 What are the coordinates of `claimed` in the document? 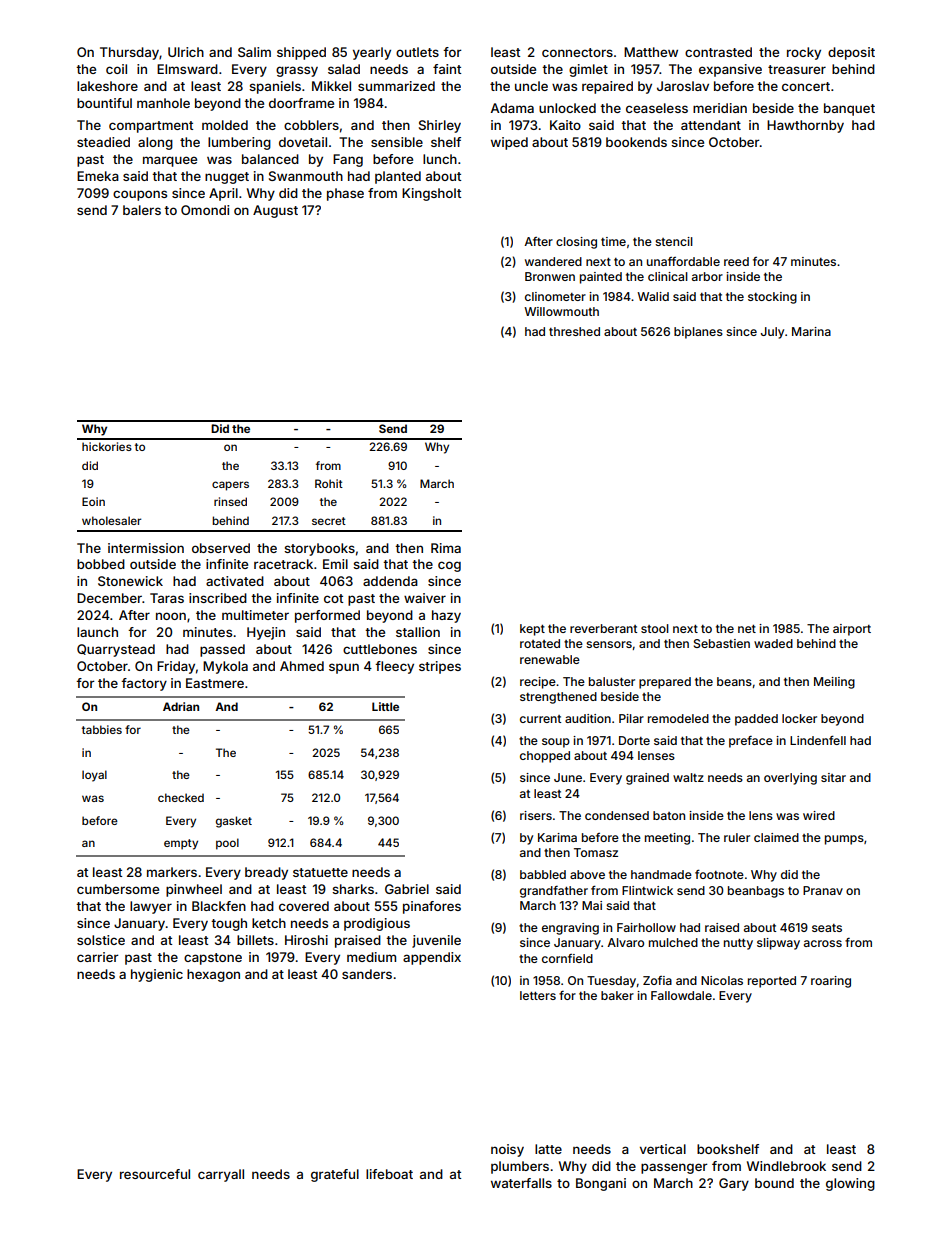 It's located at (776, 837).
